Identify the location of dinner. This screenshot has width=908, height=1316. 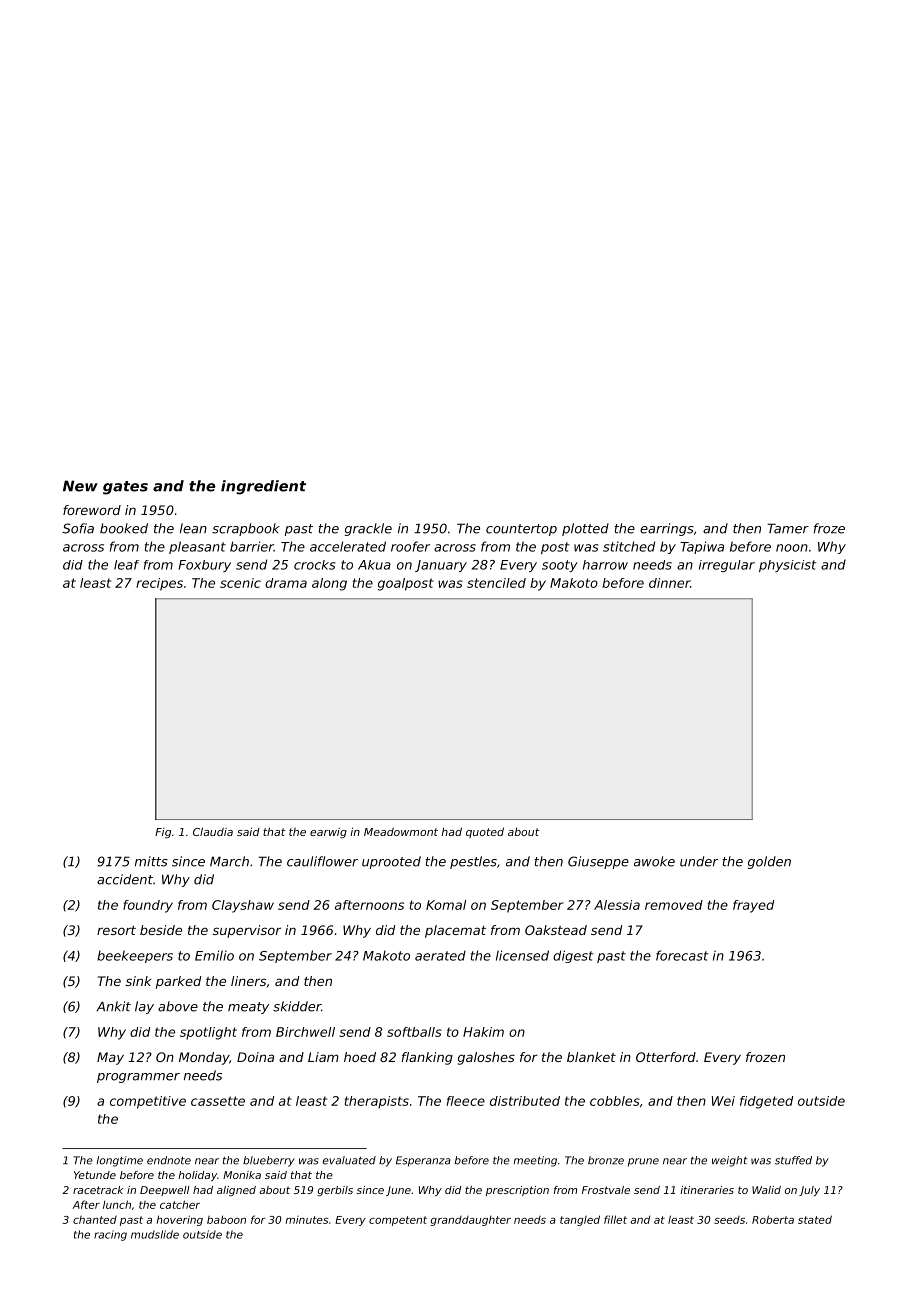
(669, 583).
